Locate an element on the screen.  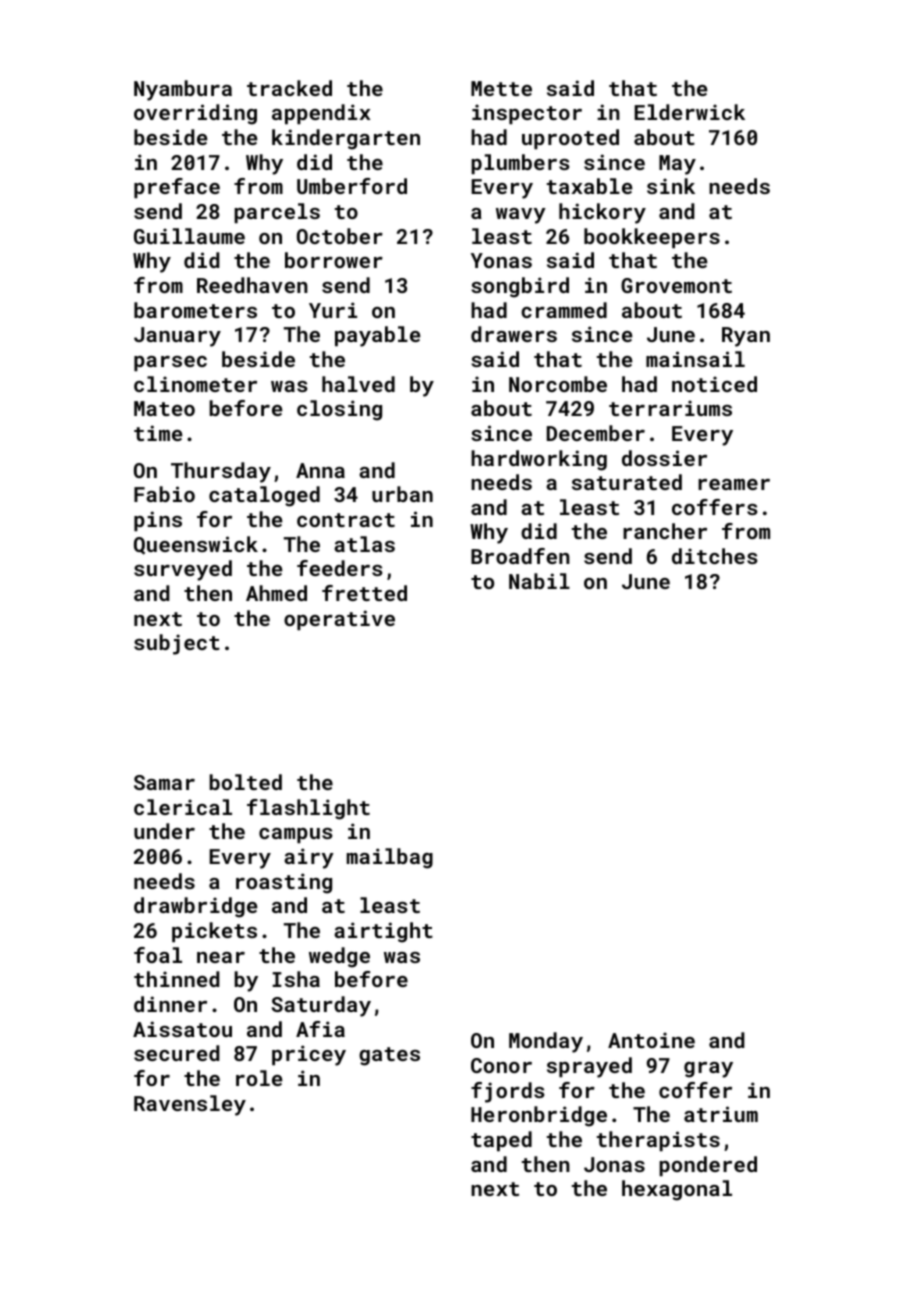
Mette is located at coordinates (501, 88).
